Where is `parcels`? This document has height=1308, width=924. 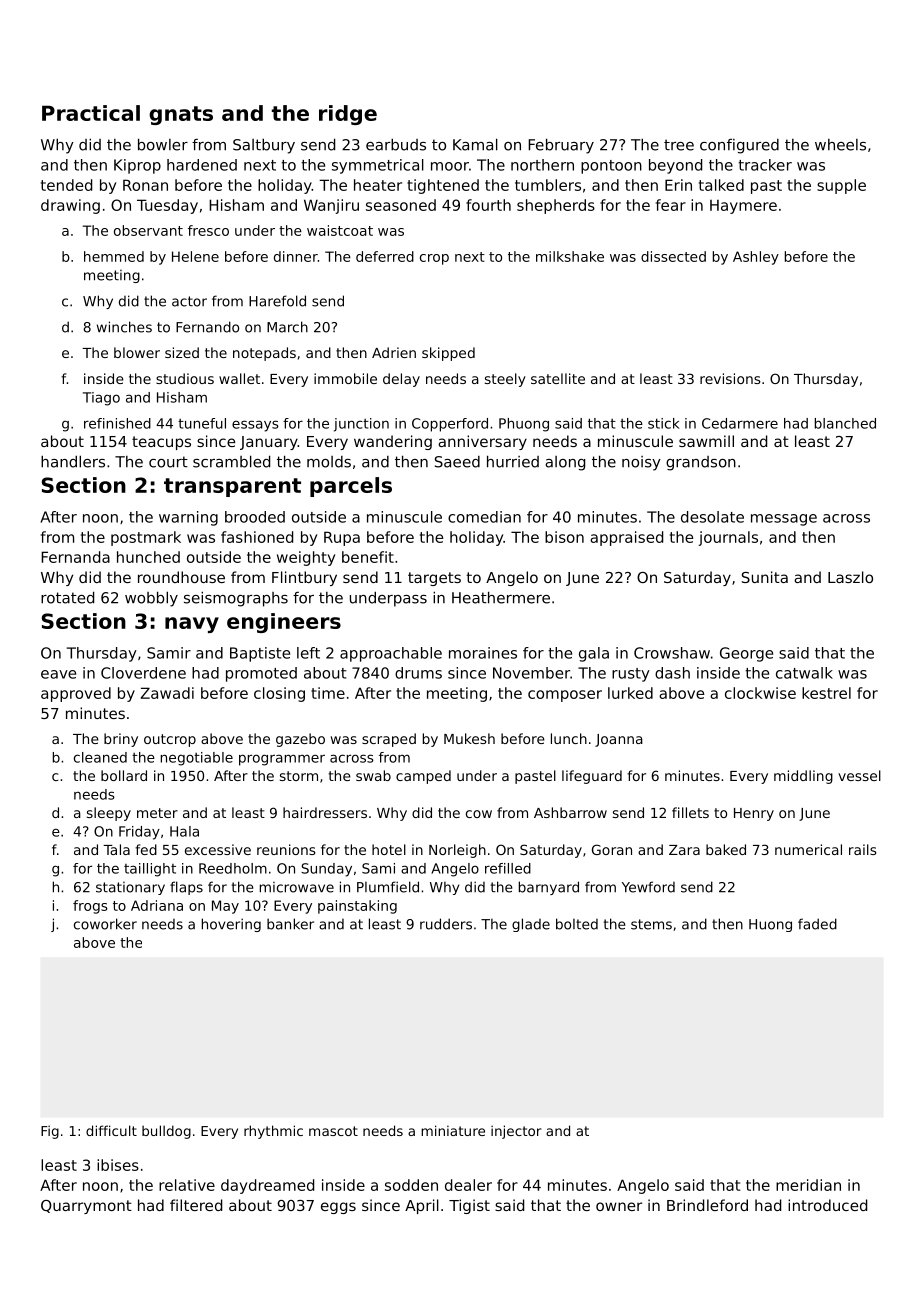 parcels is located at coordinates (351, 487).
